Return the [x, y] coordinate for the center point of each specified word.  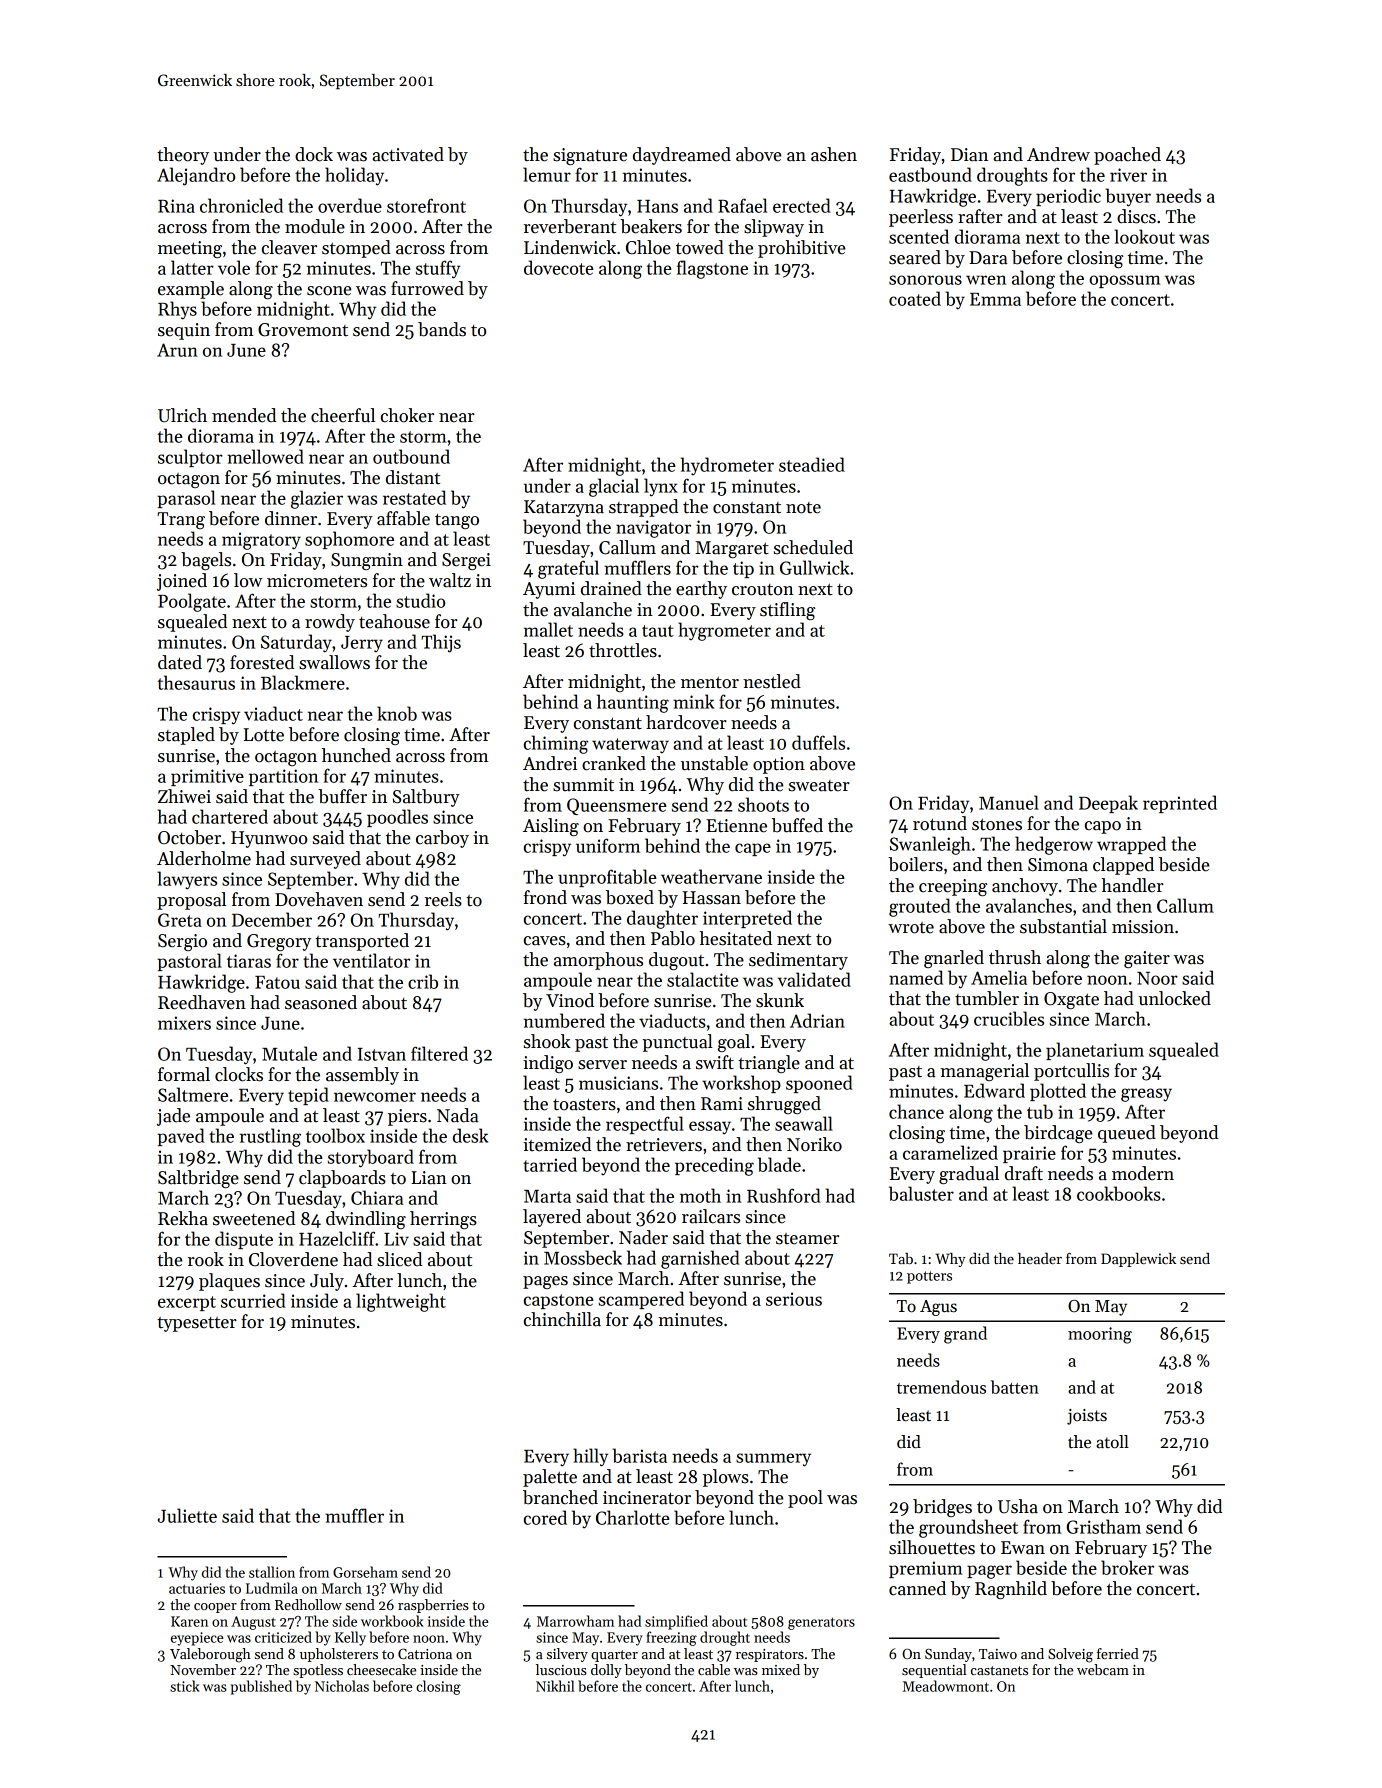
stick [185, 1686]
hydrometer [727, 466]
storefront [426, 205]
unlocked [1174, 998]
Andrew [1058, 154]
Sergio [182, 942]
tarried [550, 1164]
